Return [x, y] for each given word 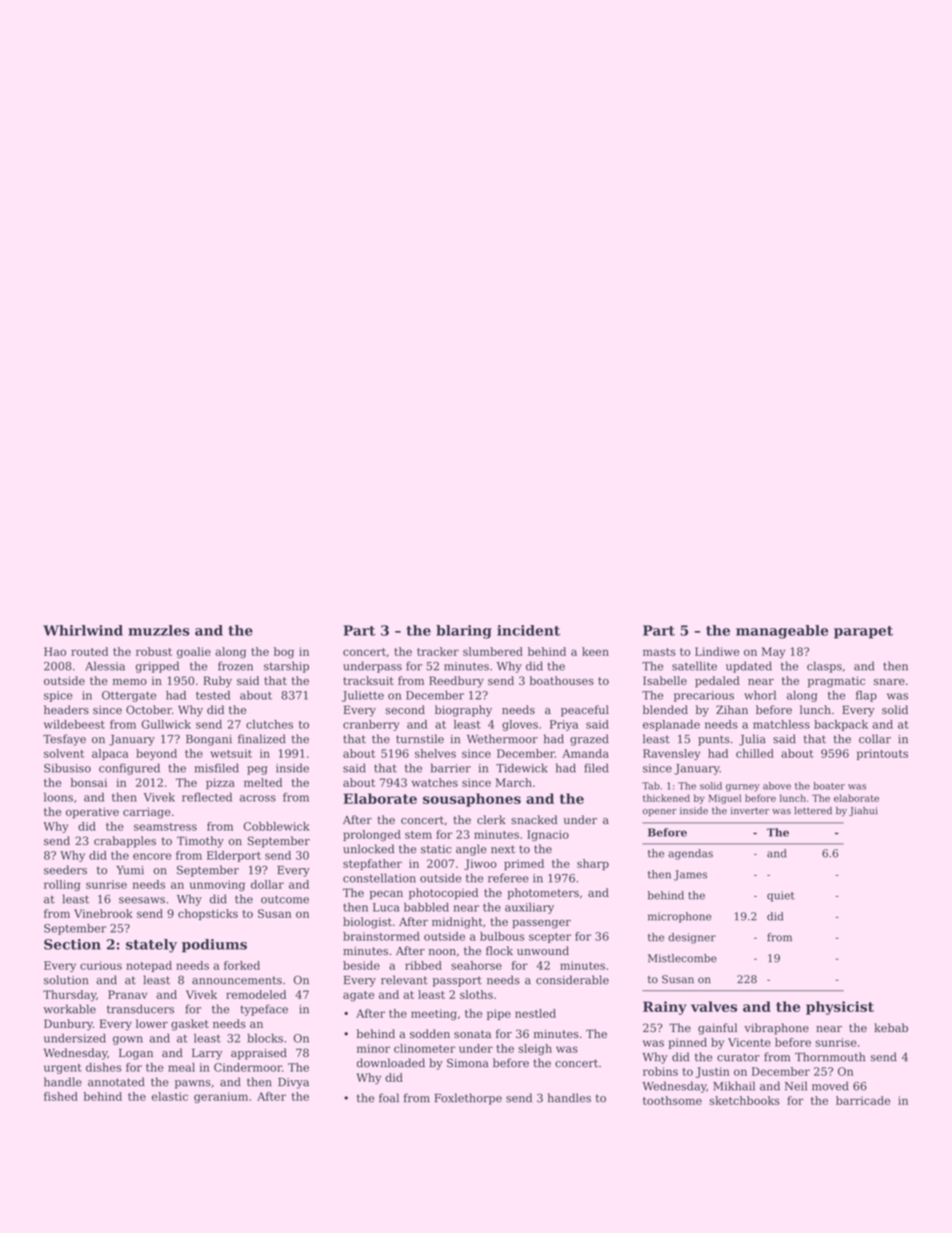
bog [284, 653]
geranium [221, 1097]
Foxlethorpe [468, 1099]
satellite [694, 666]
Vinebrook [103, 913]
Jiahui [863, 811]
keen [595, 651]
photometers [543, 894]
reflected [207, 797]
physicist [840, 1008]
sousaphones [472, 800]
